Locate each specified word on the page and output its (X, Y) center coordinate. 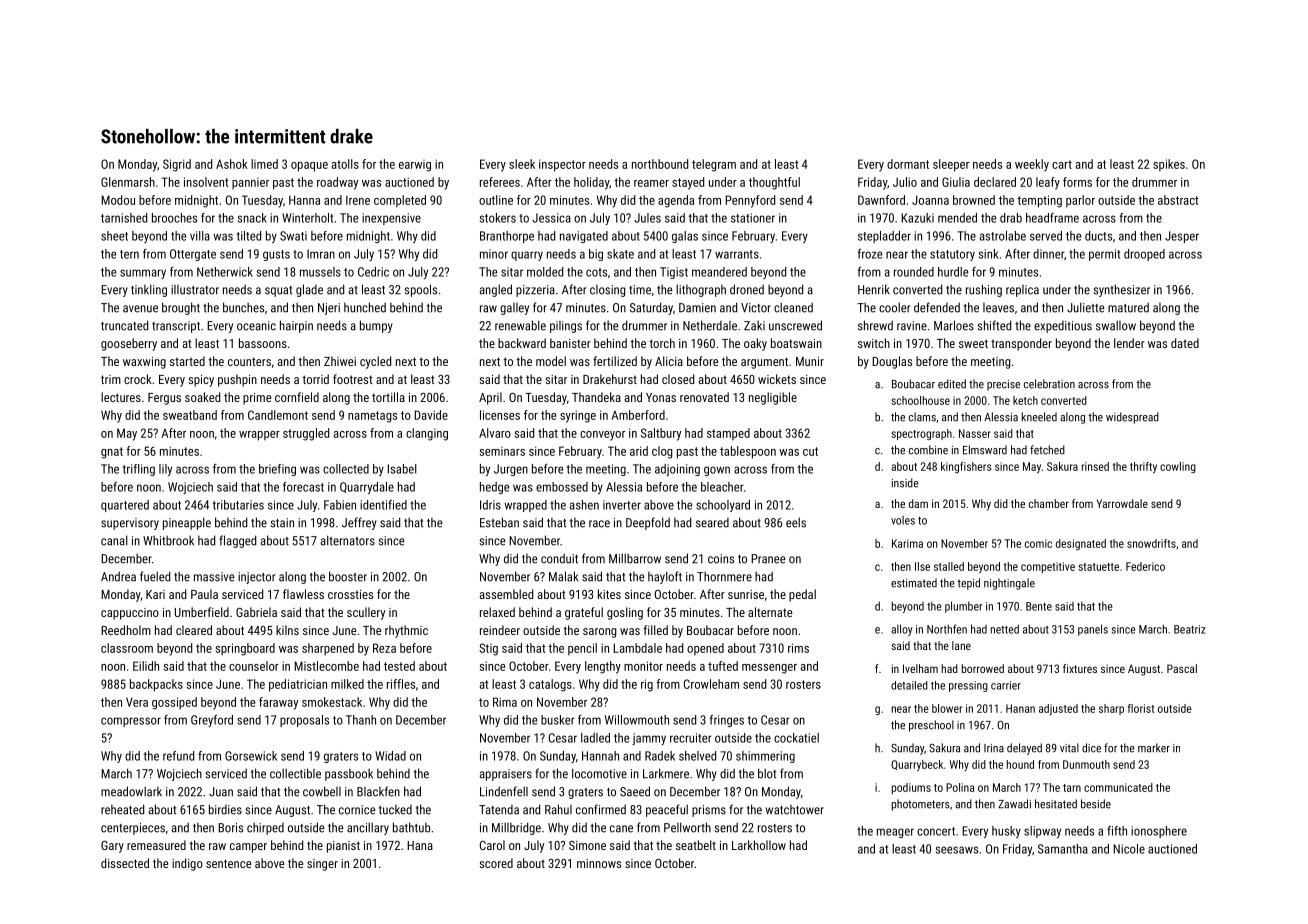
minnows (599, 863)
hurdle (953, 272)
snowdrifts (1151, 543)
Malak (563, 576)
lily (165, 470)
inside (905, 483)
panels (1093, 630)
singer (322, 865)
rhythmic (406, 631)
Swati (293, 236)
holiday (591, 183)
